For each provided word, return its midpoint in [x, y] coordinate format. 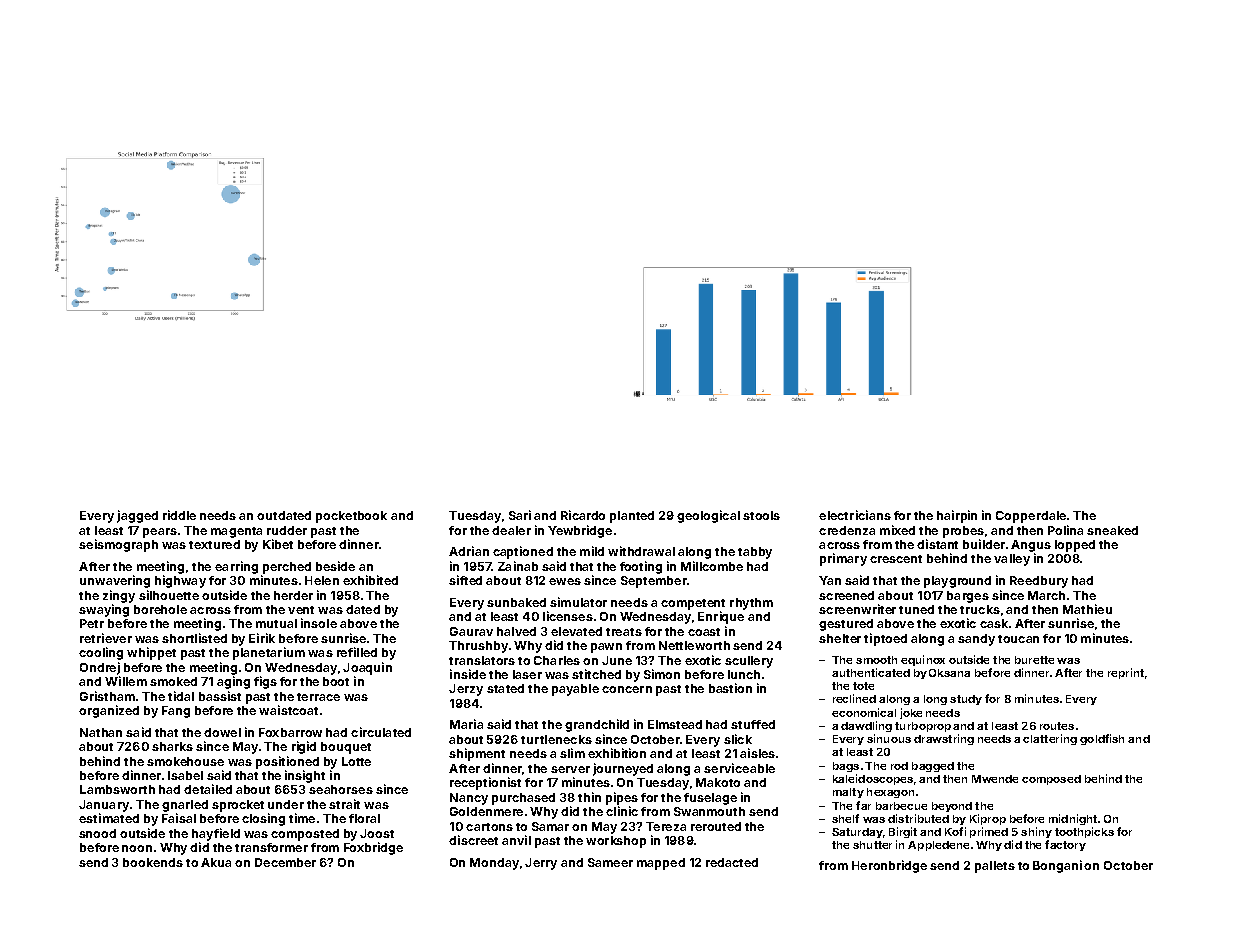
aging [233, 682]
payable [575, 690]
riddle [179, 515]
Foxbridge [373, 848]
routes [1057, 726]
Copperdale [1031, 517]
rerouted [716, 826]
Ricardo [583, 515]
